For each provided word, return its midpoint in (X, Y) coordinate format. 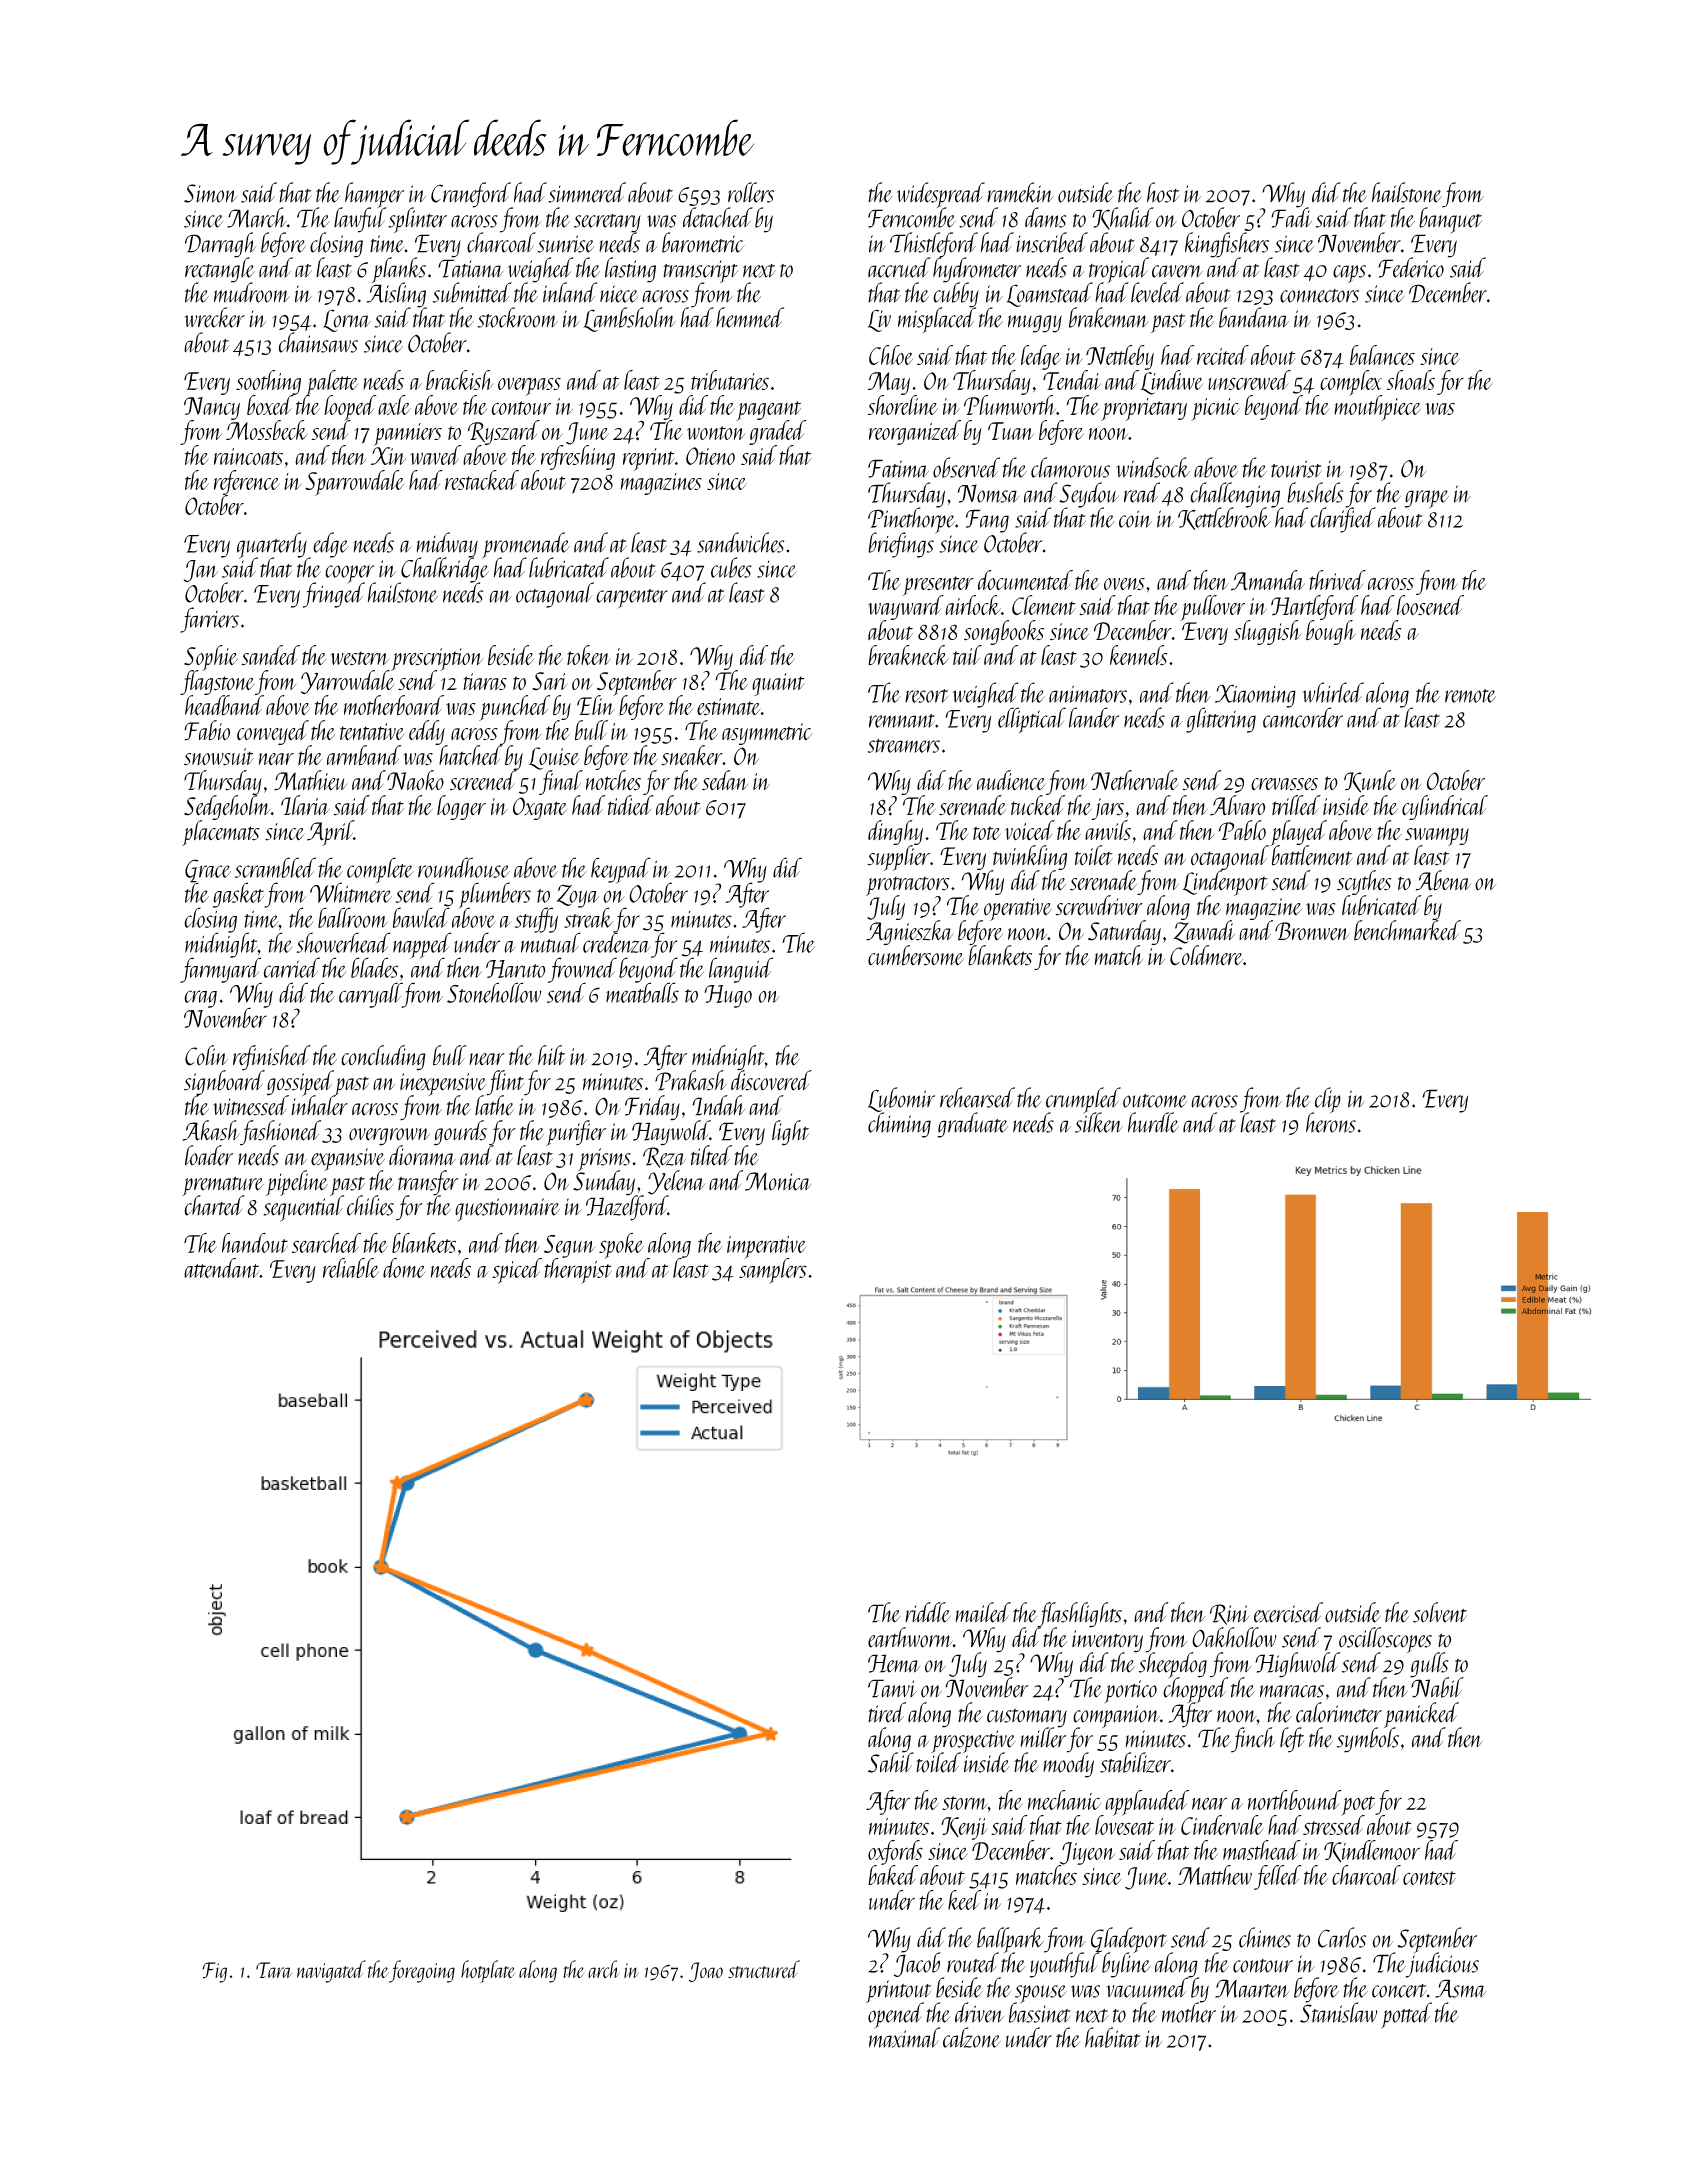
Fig (214, 1972)
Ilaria (305, 805)
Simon (210, 193)
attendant (221, 1268)
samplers (773, 1271)
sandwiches (740, 542)
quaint (778, 684)
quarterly (272, 545)
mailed (983, 1612)
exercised (1288, 1612)
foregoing (422, 1971)
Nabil (1437, 1687)
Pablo (1242, 830)
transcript (700, 271)
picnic (1215, 409)
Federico (1411, 267)
